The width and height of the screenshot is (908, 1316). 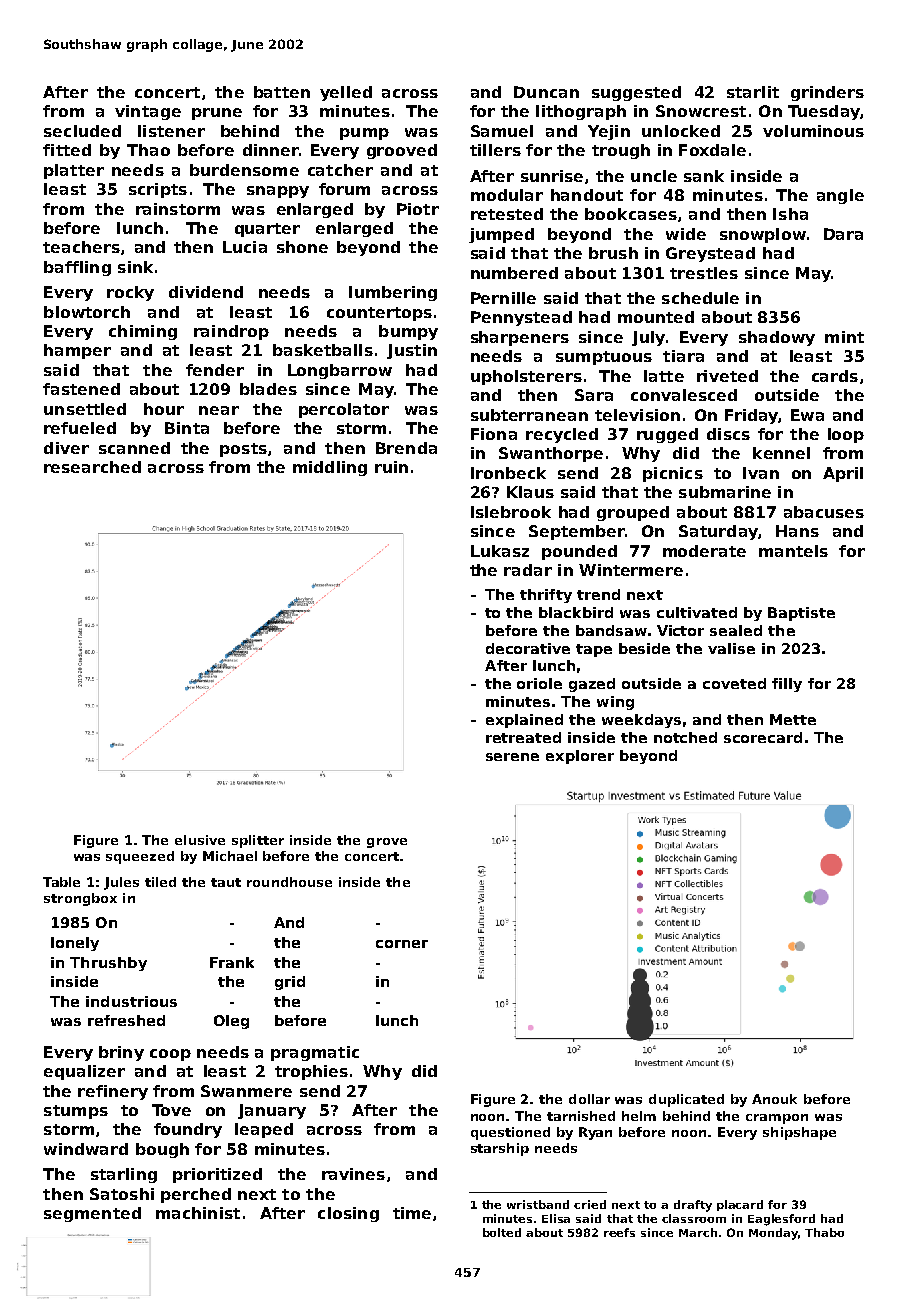 I want to click on Anouk, so click(x=774, y=1099).
